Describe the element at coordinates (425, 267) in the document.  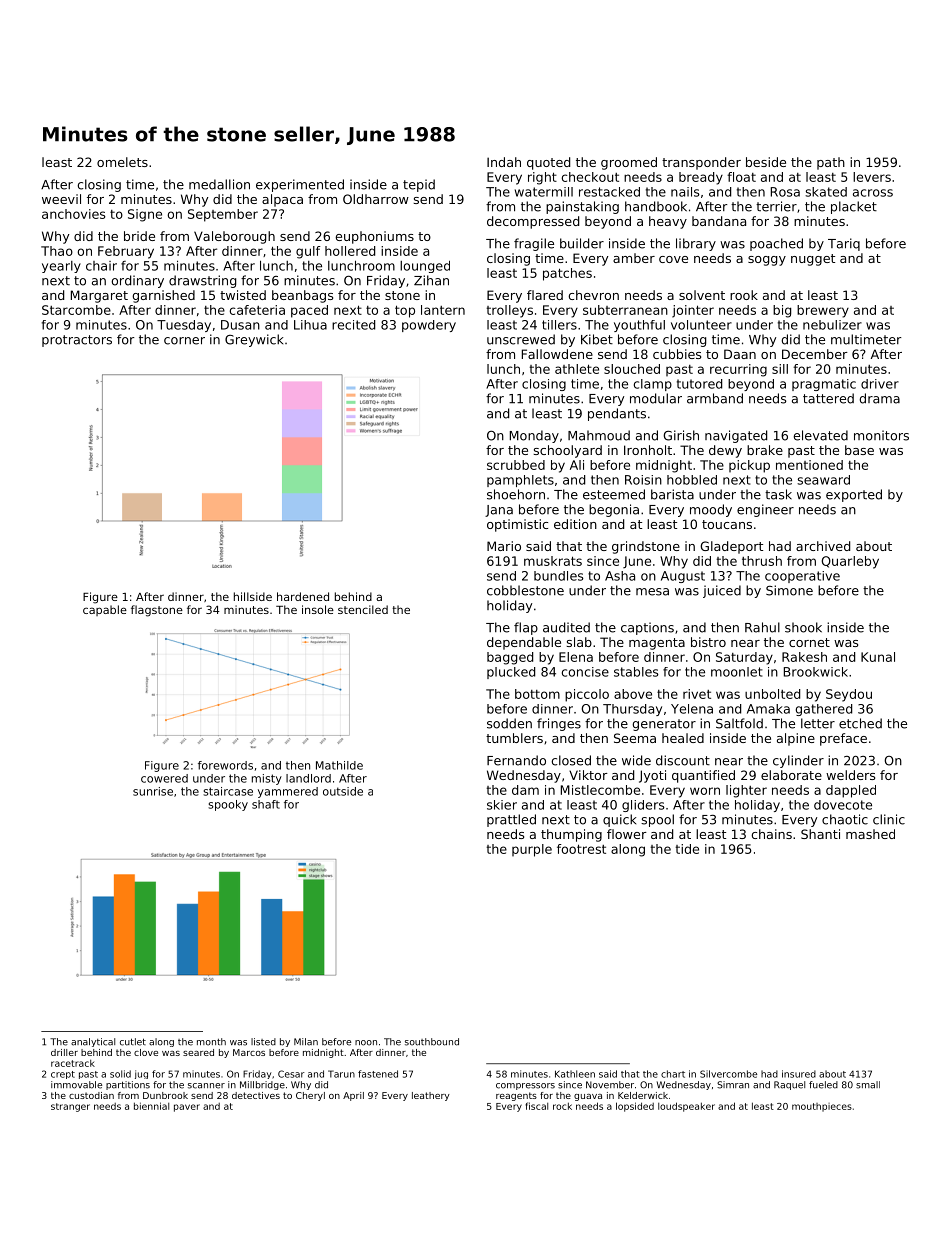
I see `lounged` at that location.
